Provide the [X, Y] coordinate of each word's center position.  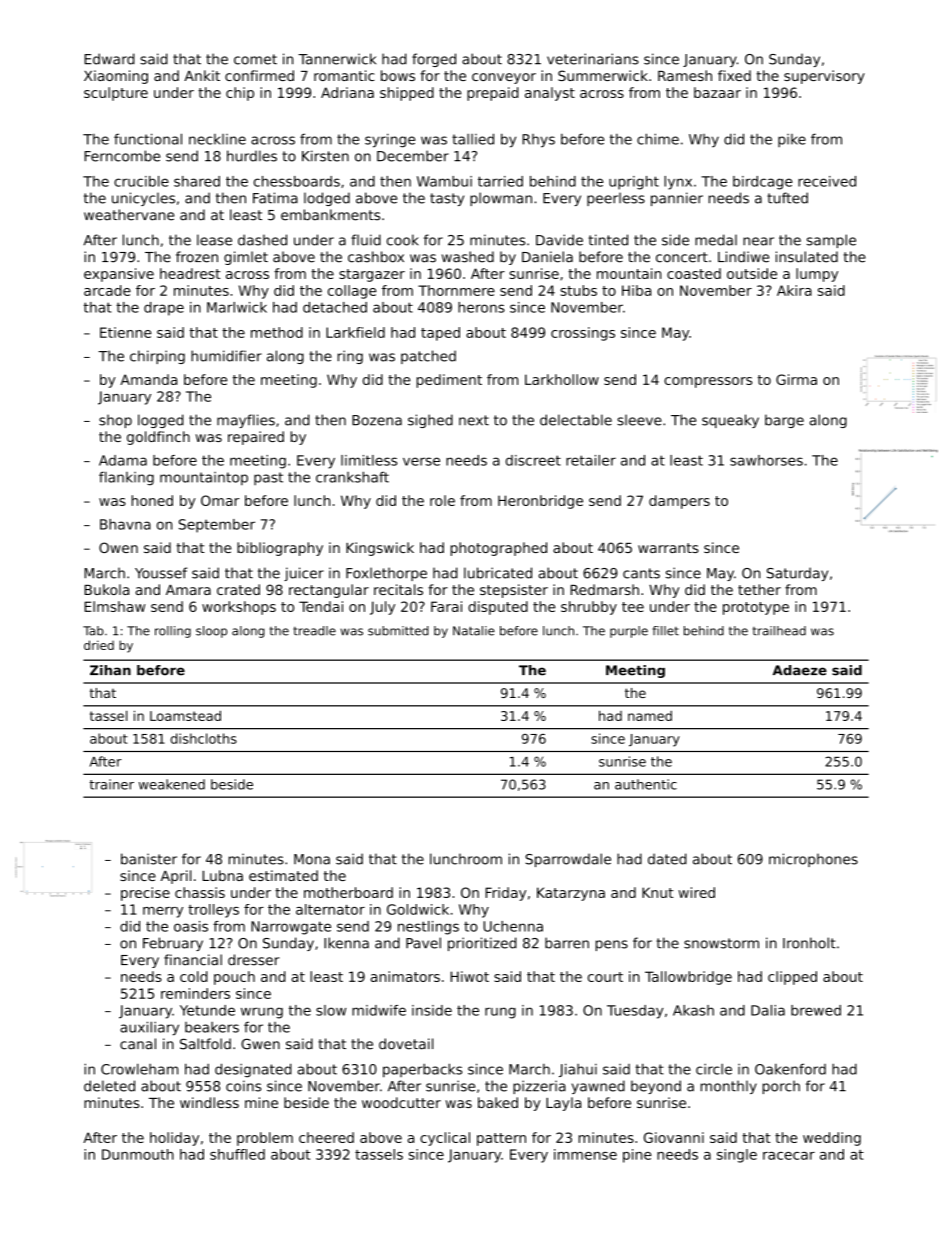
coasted [694, 273]
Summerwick [603, 75]
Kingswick [380, 549]
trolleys [213, 911]
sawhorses [766, 460]
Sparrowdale [568, 860]
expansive [119, 275]
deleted [109, 1086]
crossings [583, 334]
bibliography [280, 549]
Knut [657, 892]
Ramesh [685, 75]
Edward [109, 59]
